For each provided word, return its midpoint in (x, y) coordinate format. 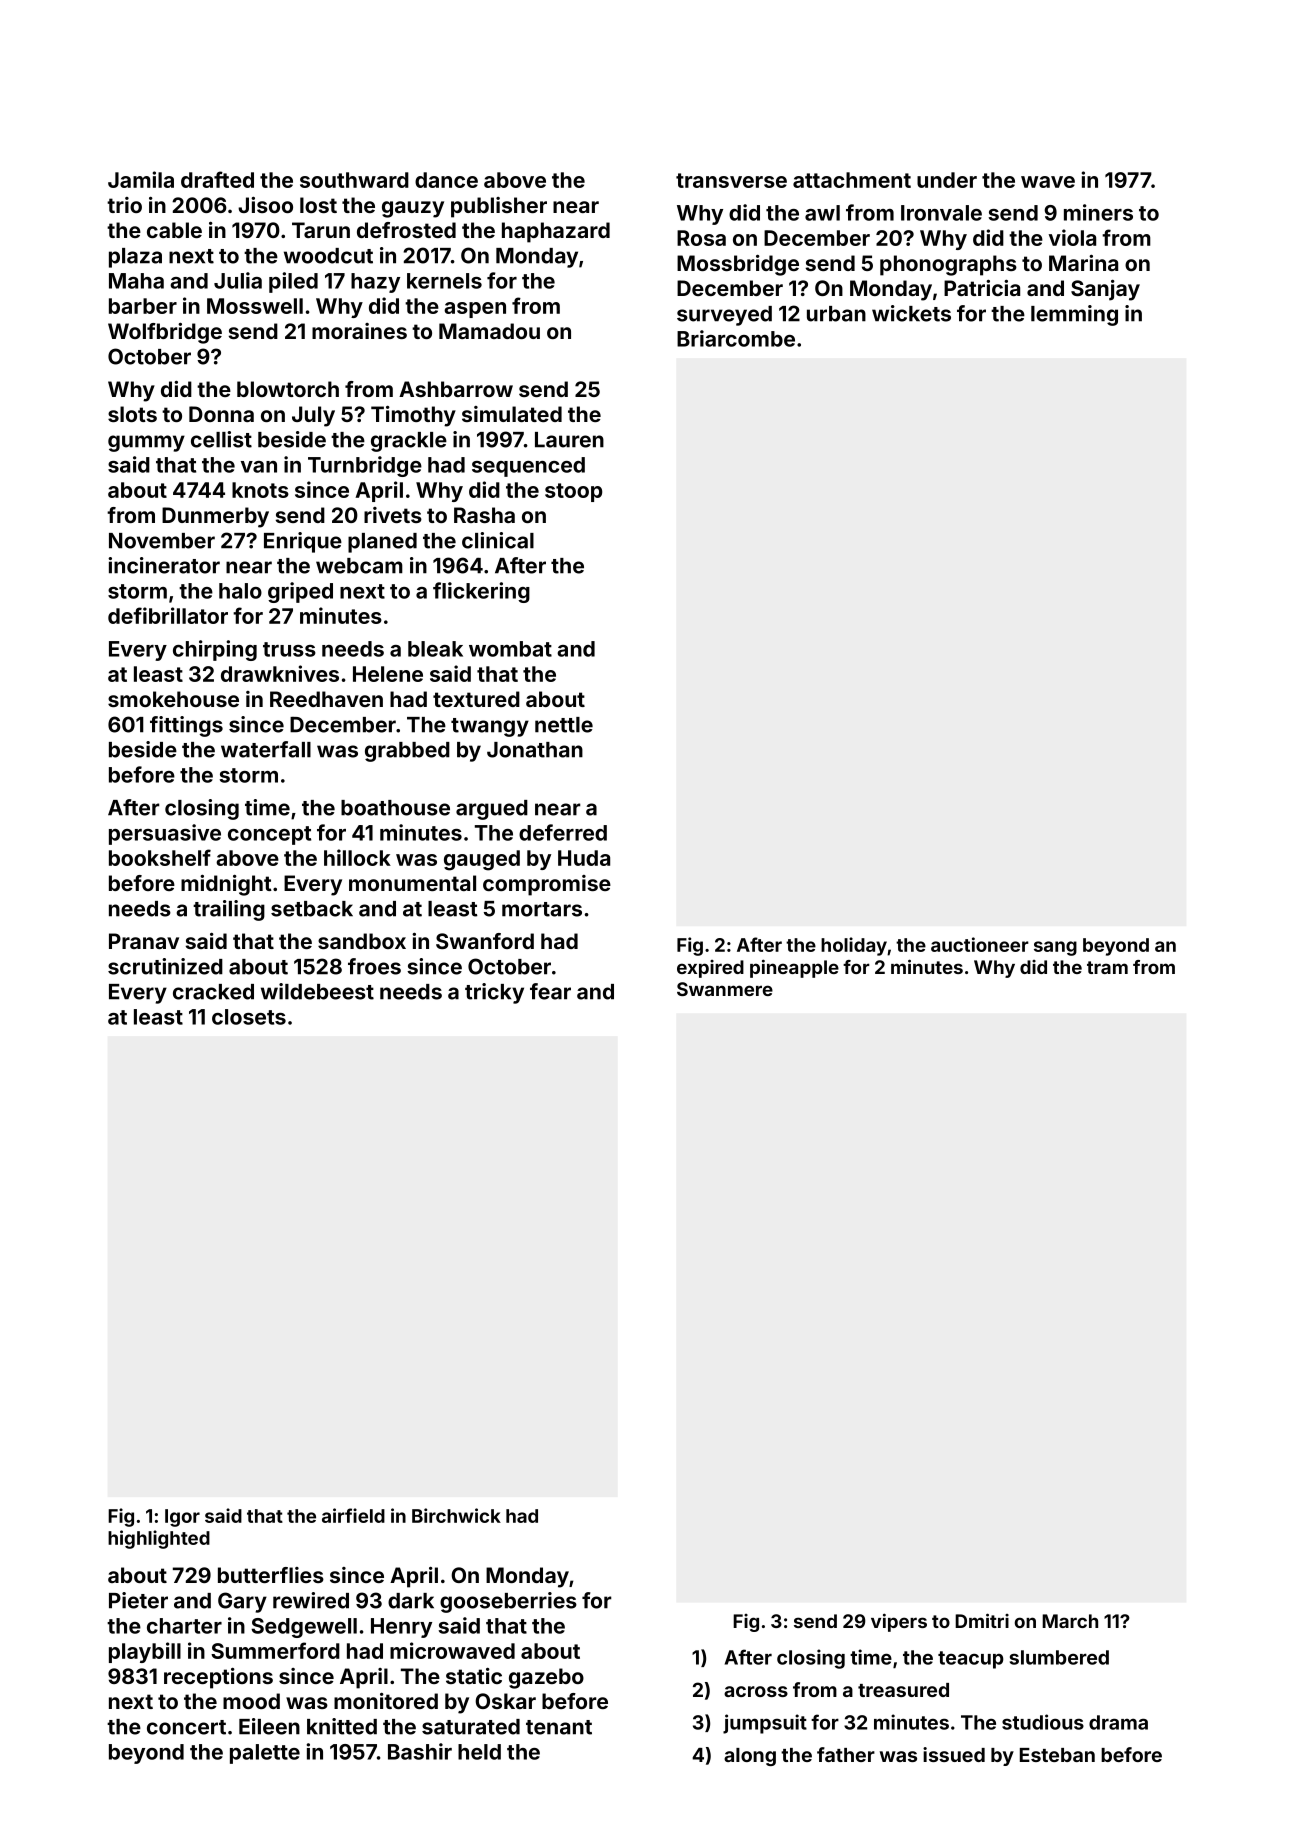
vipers (899, 1622)
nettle (564, 725)
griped (300, 592)
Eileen (269, 1726)
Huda (584, 858)
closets (249, 1017)
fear (550, 991)
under (947, 180)
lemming (1074, 315)
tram (1107, 967)
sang (1055, 948)
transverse (731, 180)
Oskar (505, 1701)
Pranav (144, 941)
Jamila (141, 179)
